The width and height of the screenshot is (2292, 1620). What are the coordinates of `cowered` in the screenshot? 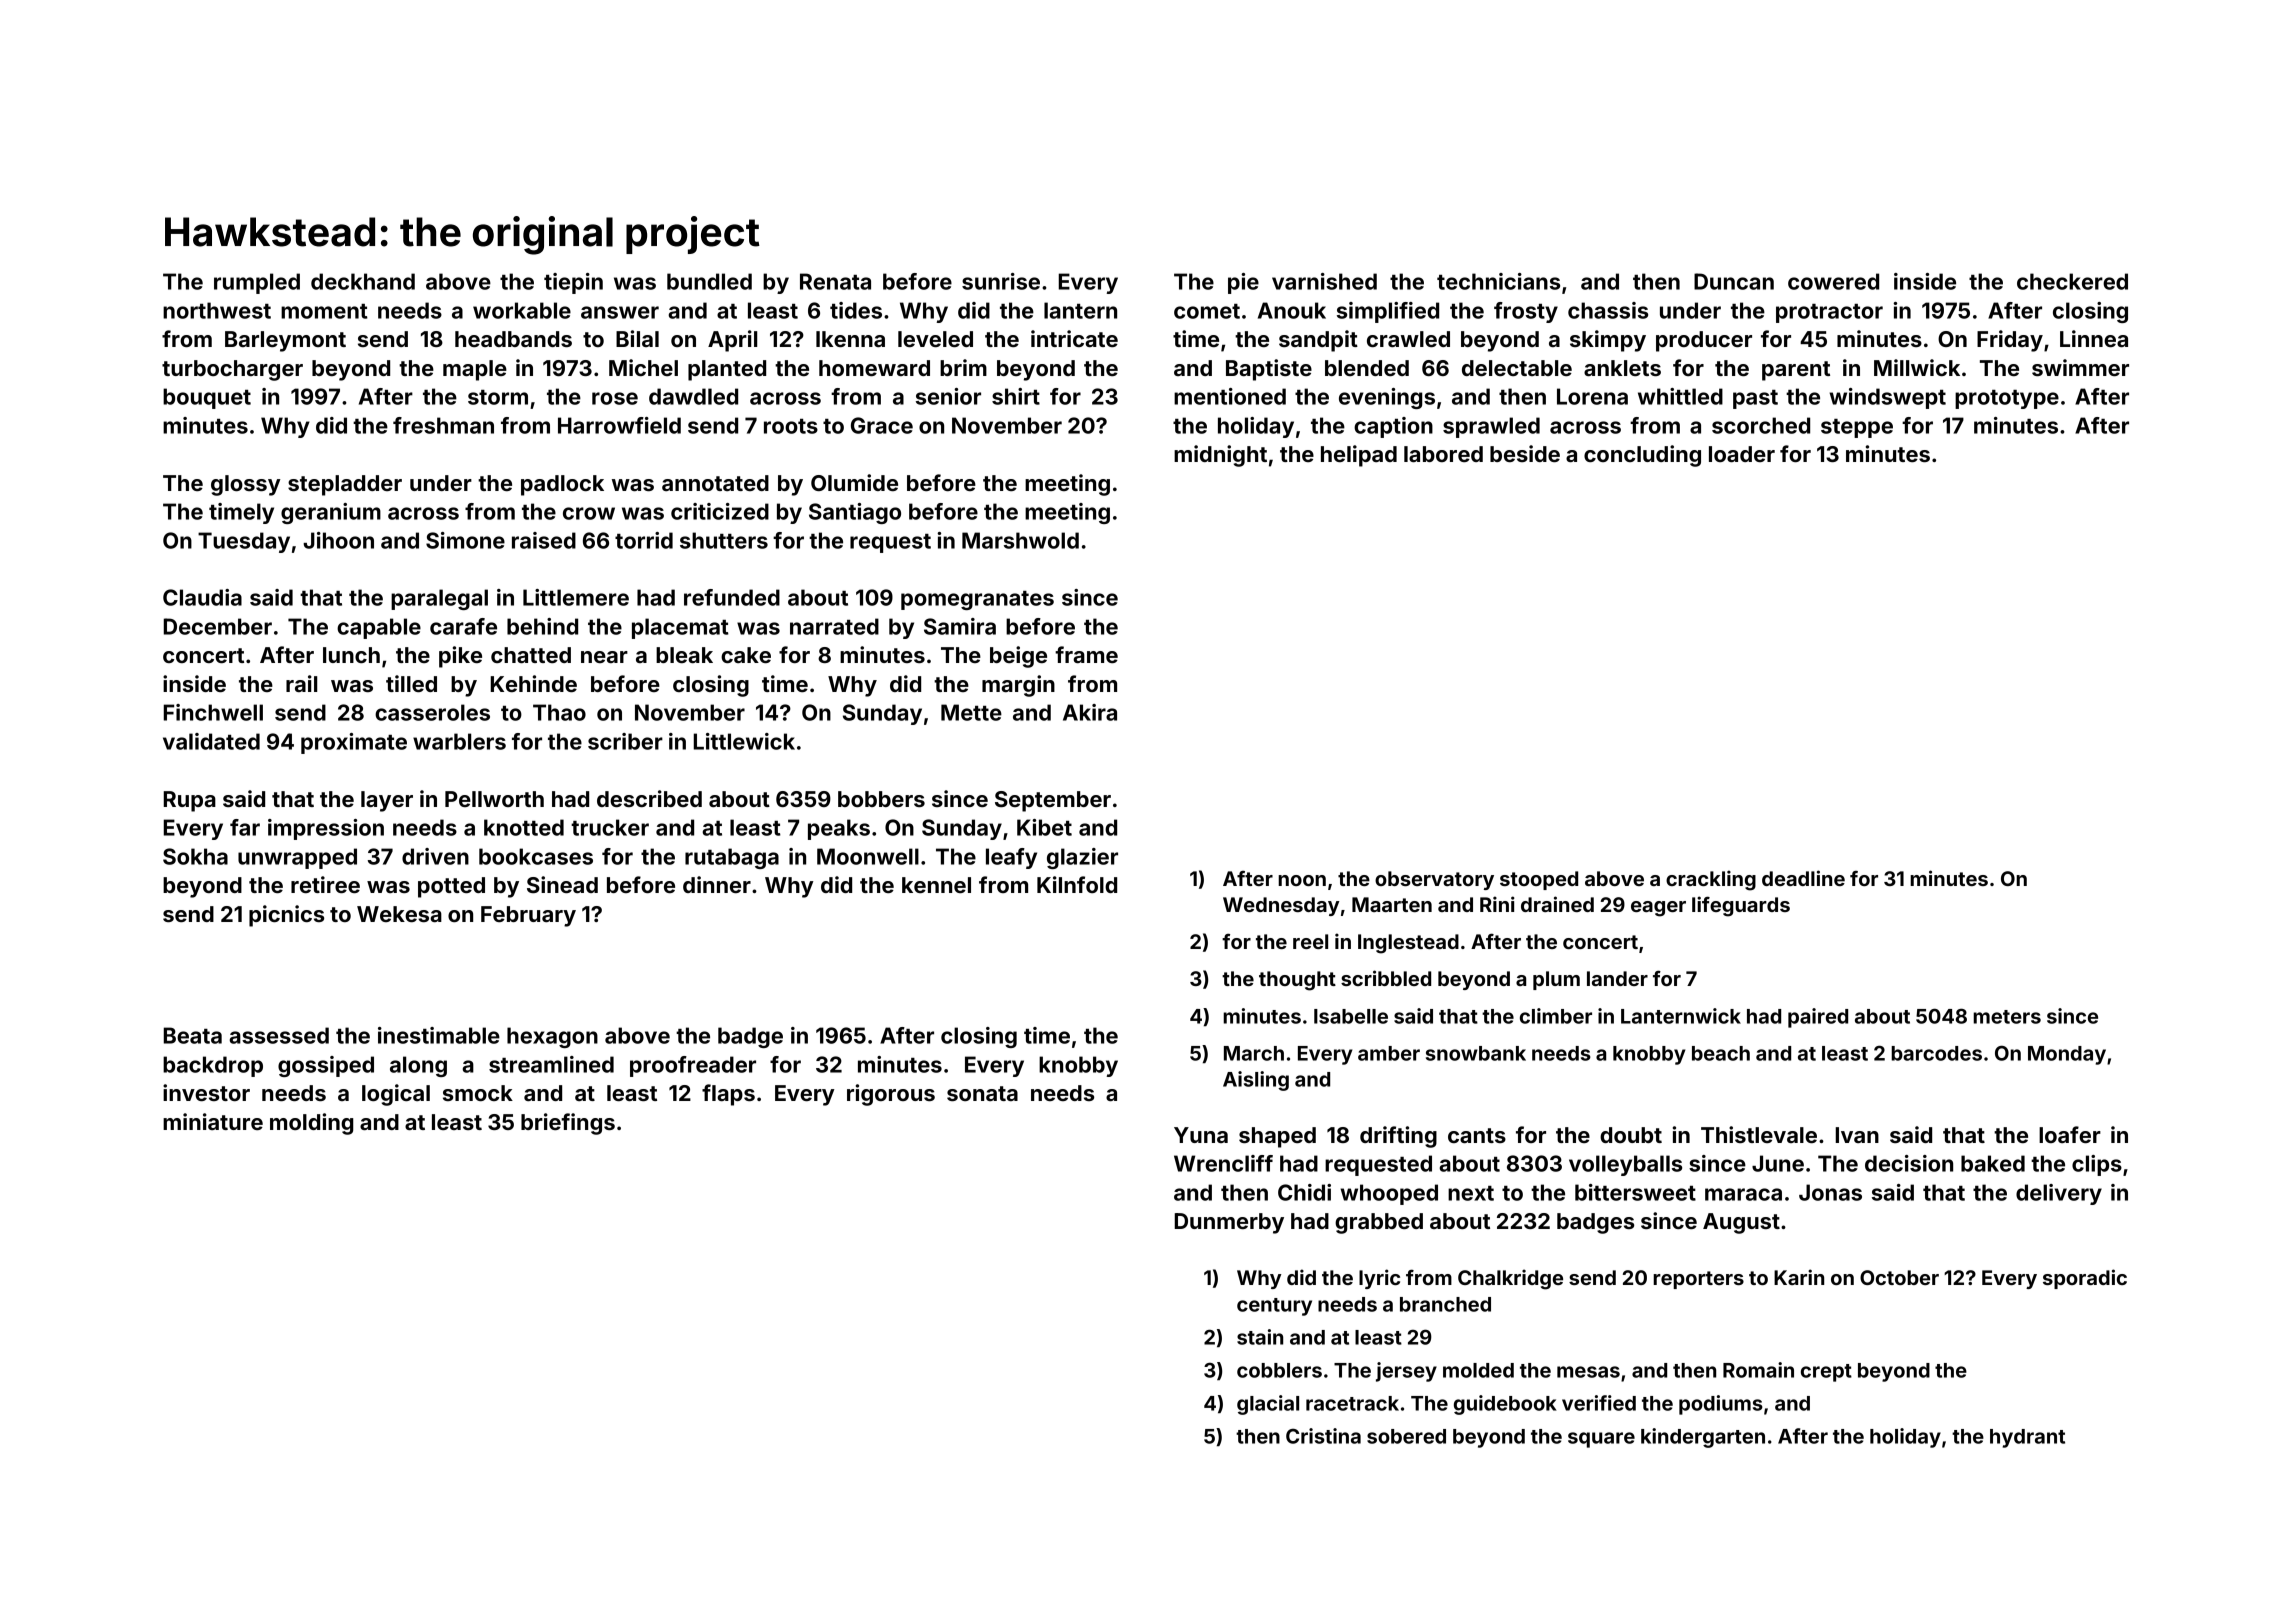 It's located at (1833, 281).
